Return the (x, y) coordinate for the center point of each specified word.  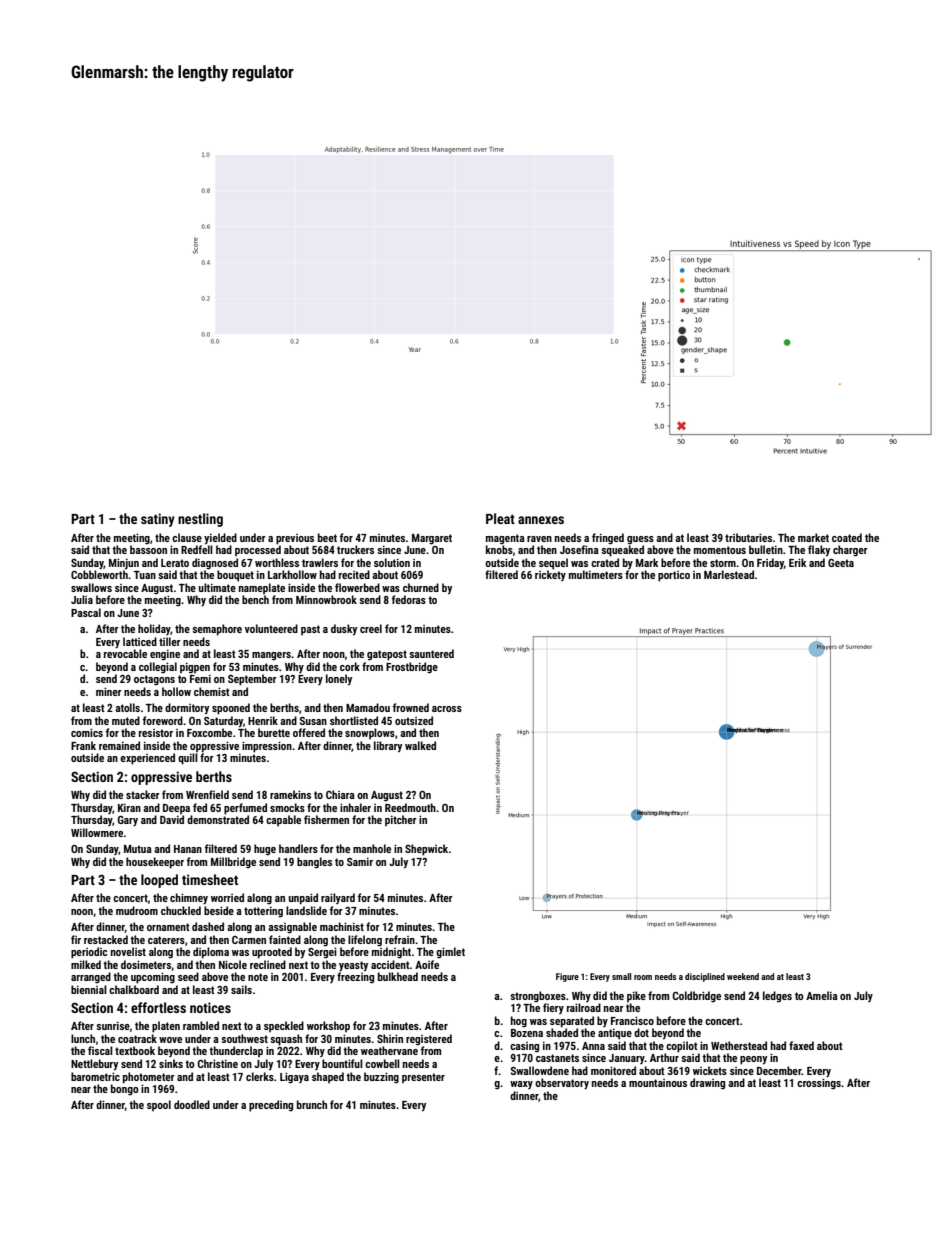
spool (159, 1105)
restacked (106, 939)
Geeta (841, 563)
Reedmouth (410, 807)
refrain (400, 939)
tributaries (748, 537)
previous (295, 539)
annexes (541, 520)
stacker (143, 794)
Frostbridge (412, 668)
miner (109, 691)
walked (420, 745)
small (621, 976)
